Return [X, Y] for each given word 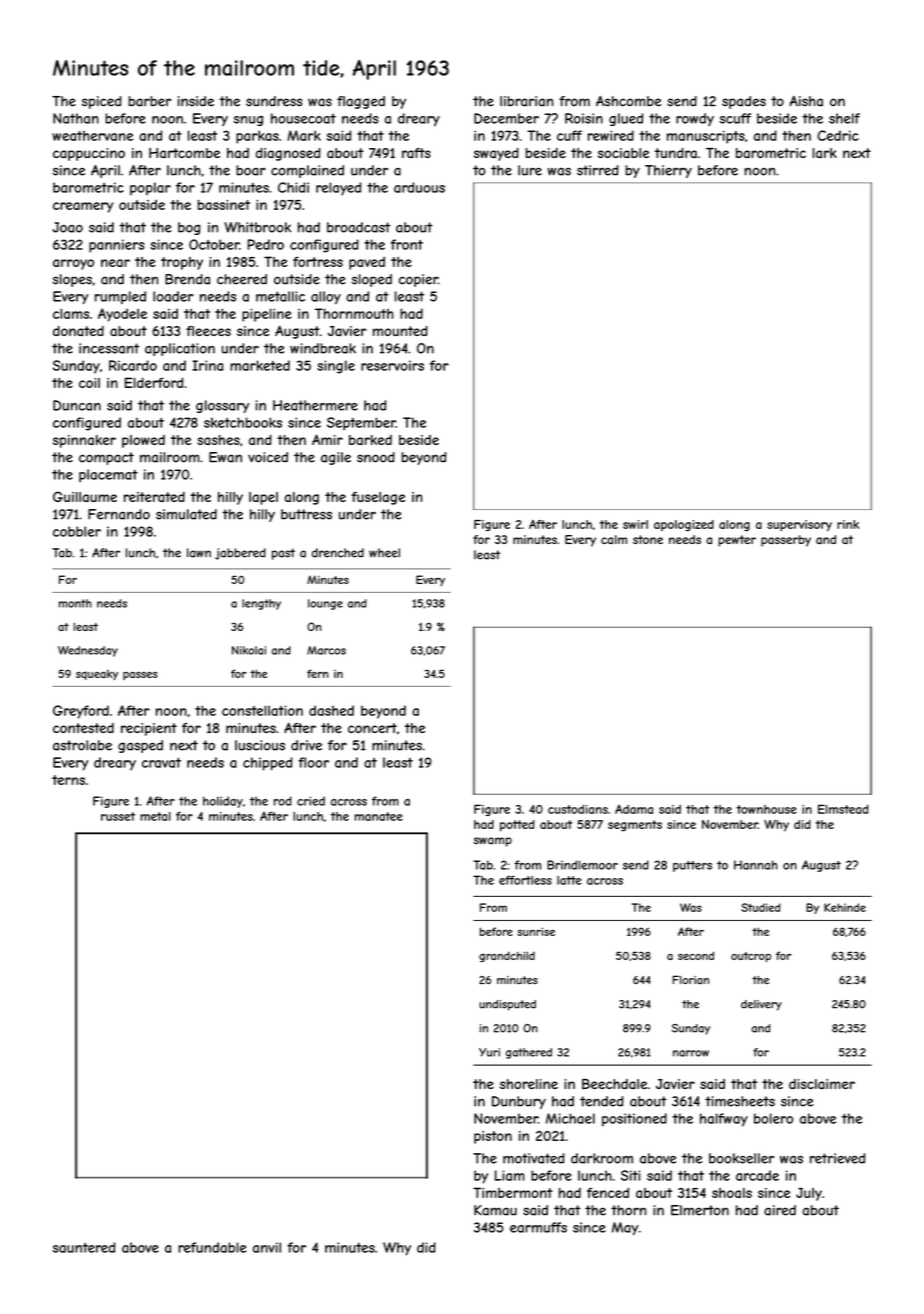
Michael [570, 1118]
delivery [761, 1005]
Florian [691, 979]
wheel [384, 553]
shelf [844, 118]
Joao [67, 227]
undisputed [507, 1005]
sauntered [84, 1247]
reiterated [154, 497]
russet [118, 816]
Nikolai [249, 650]
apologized [684, 525]
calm [614, 539]
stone [648, 539]
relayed [338, 189]
